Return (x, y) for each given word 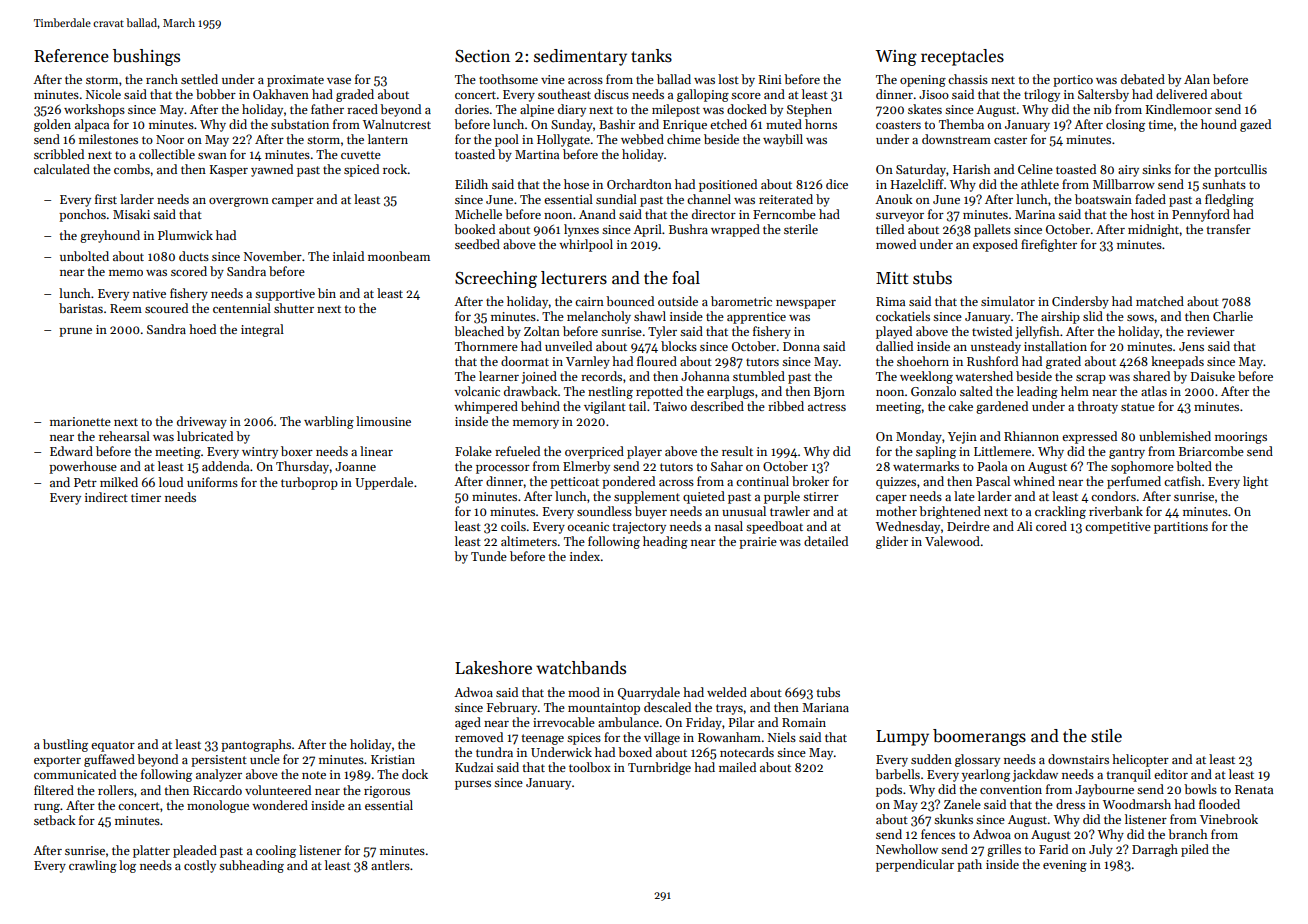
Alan (1197, 79)
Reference (71, 56)
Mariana (825, 707)
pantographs (256, 745)
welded (727, 692)
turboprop (309, 483)
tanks (651, 56)
